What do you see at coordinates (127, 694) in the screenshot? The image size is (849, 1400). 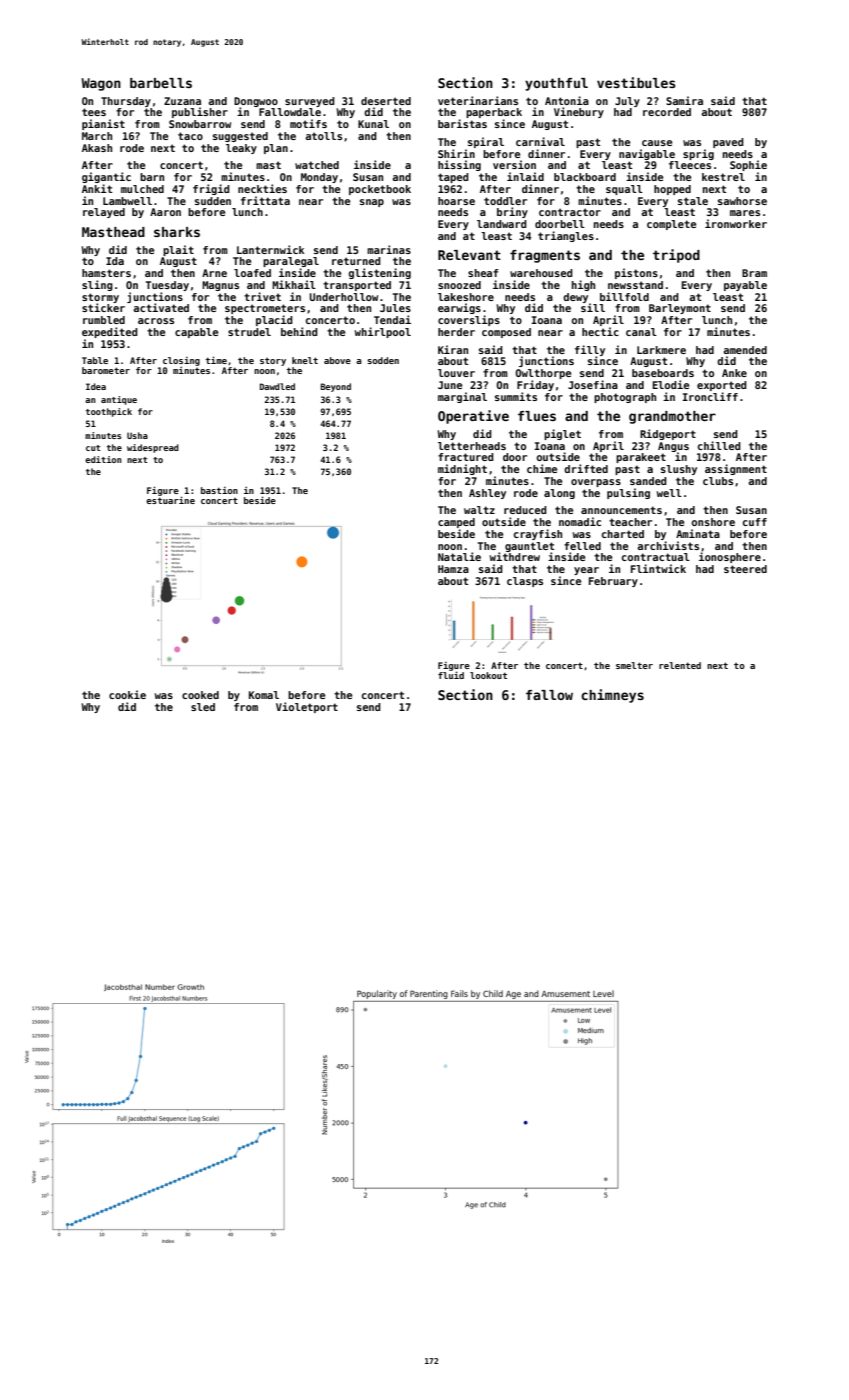 I see `cookie` at bounding box center [127, 694].
